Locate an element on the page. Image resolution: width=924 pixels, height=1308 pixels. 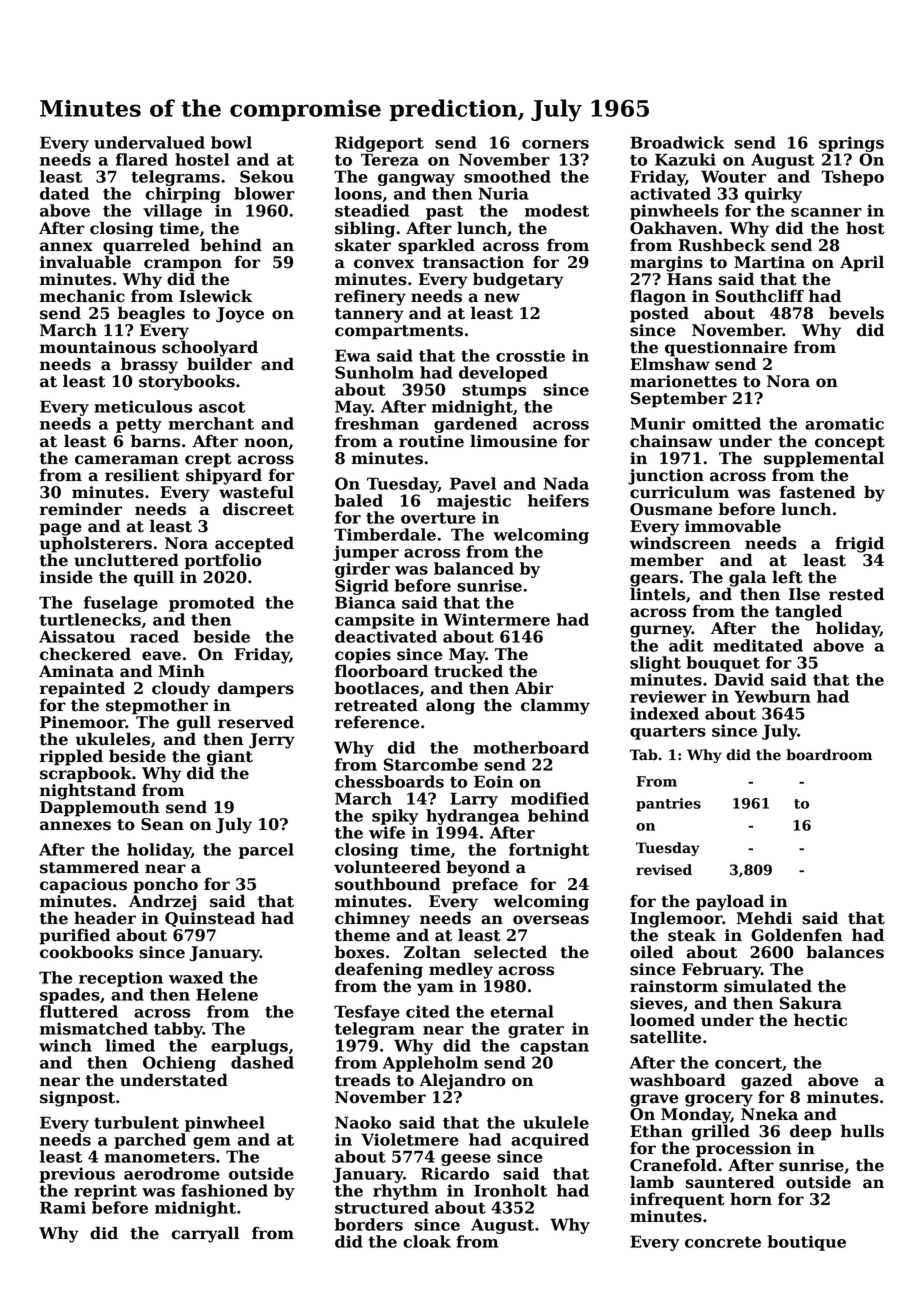
nightstand is located at coordinates (88, 791).
